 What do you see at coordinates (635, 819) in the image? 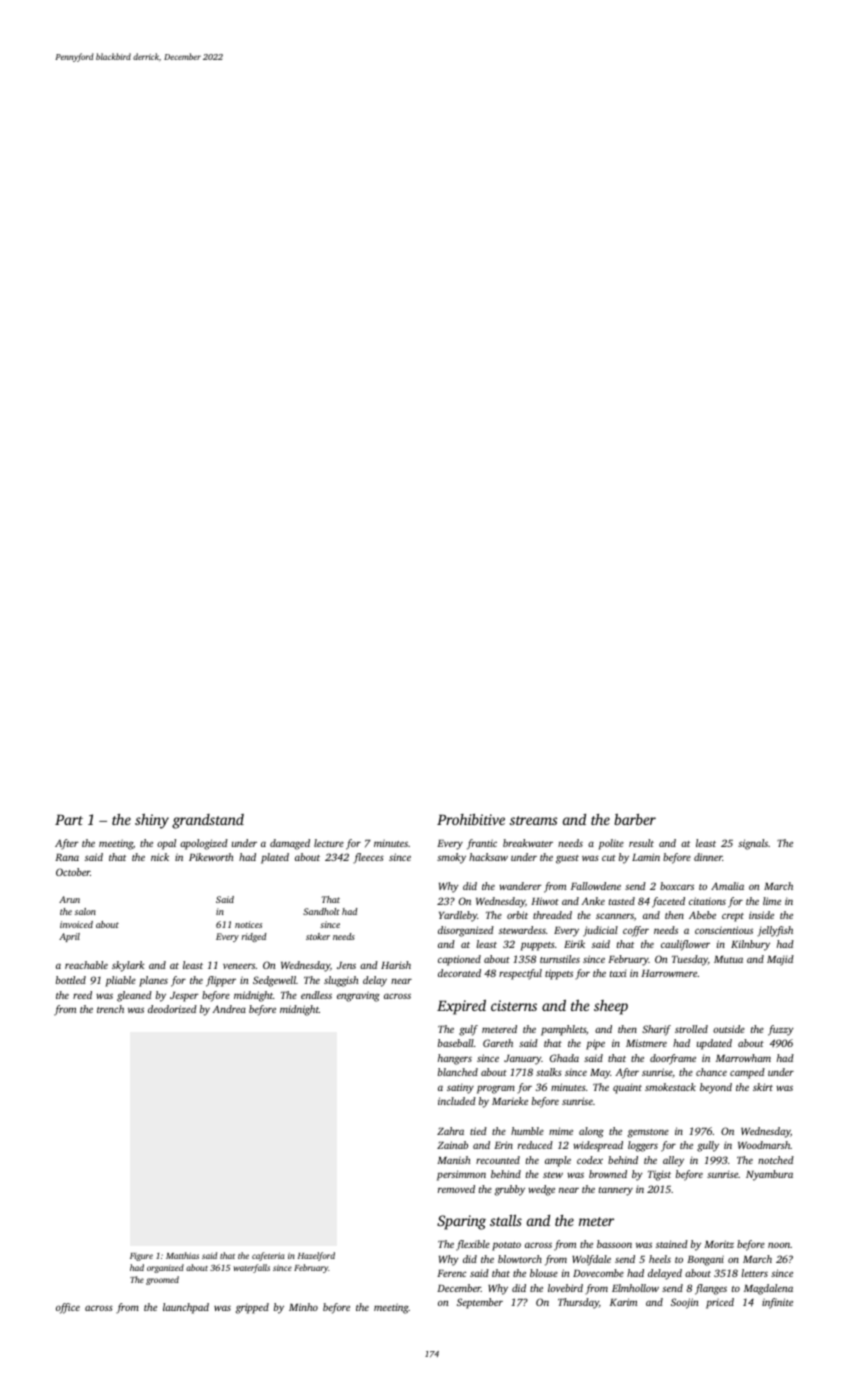
I see `barber` at bounding box center [635, 819].
